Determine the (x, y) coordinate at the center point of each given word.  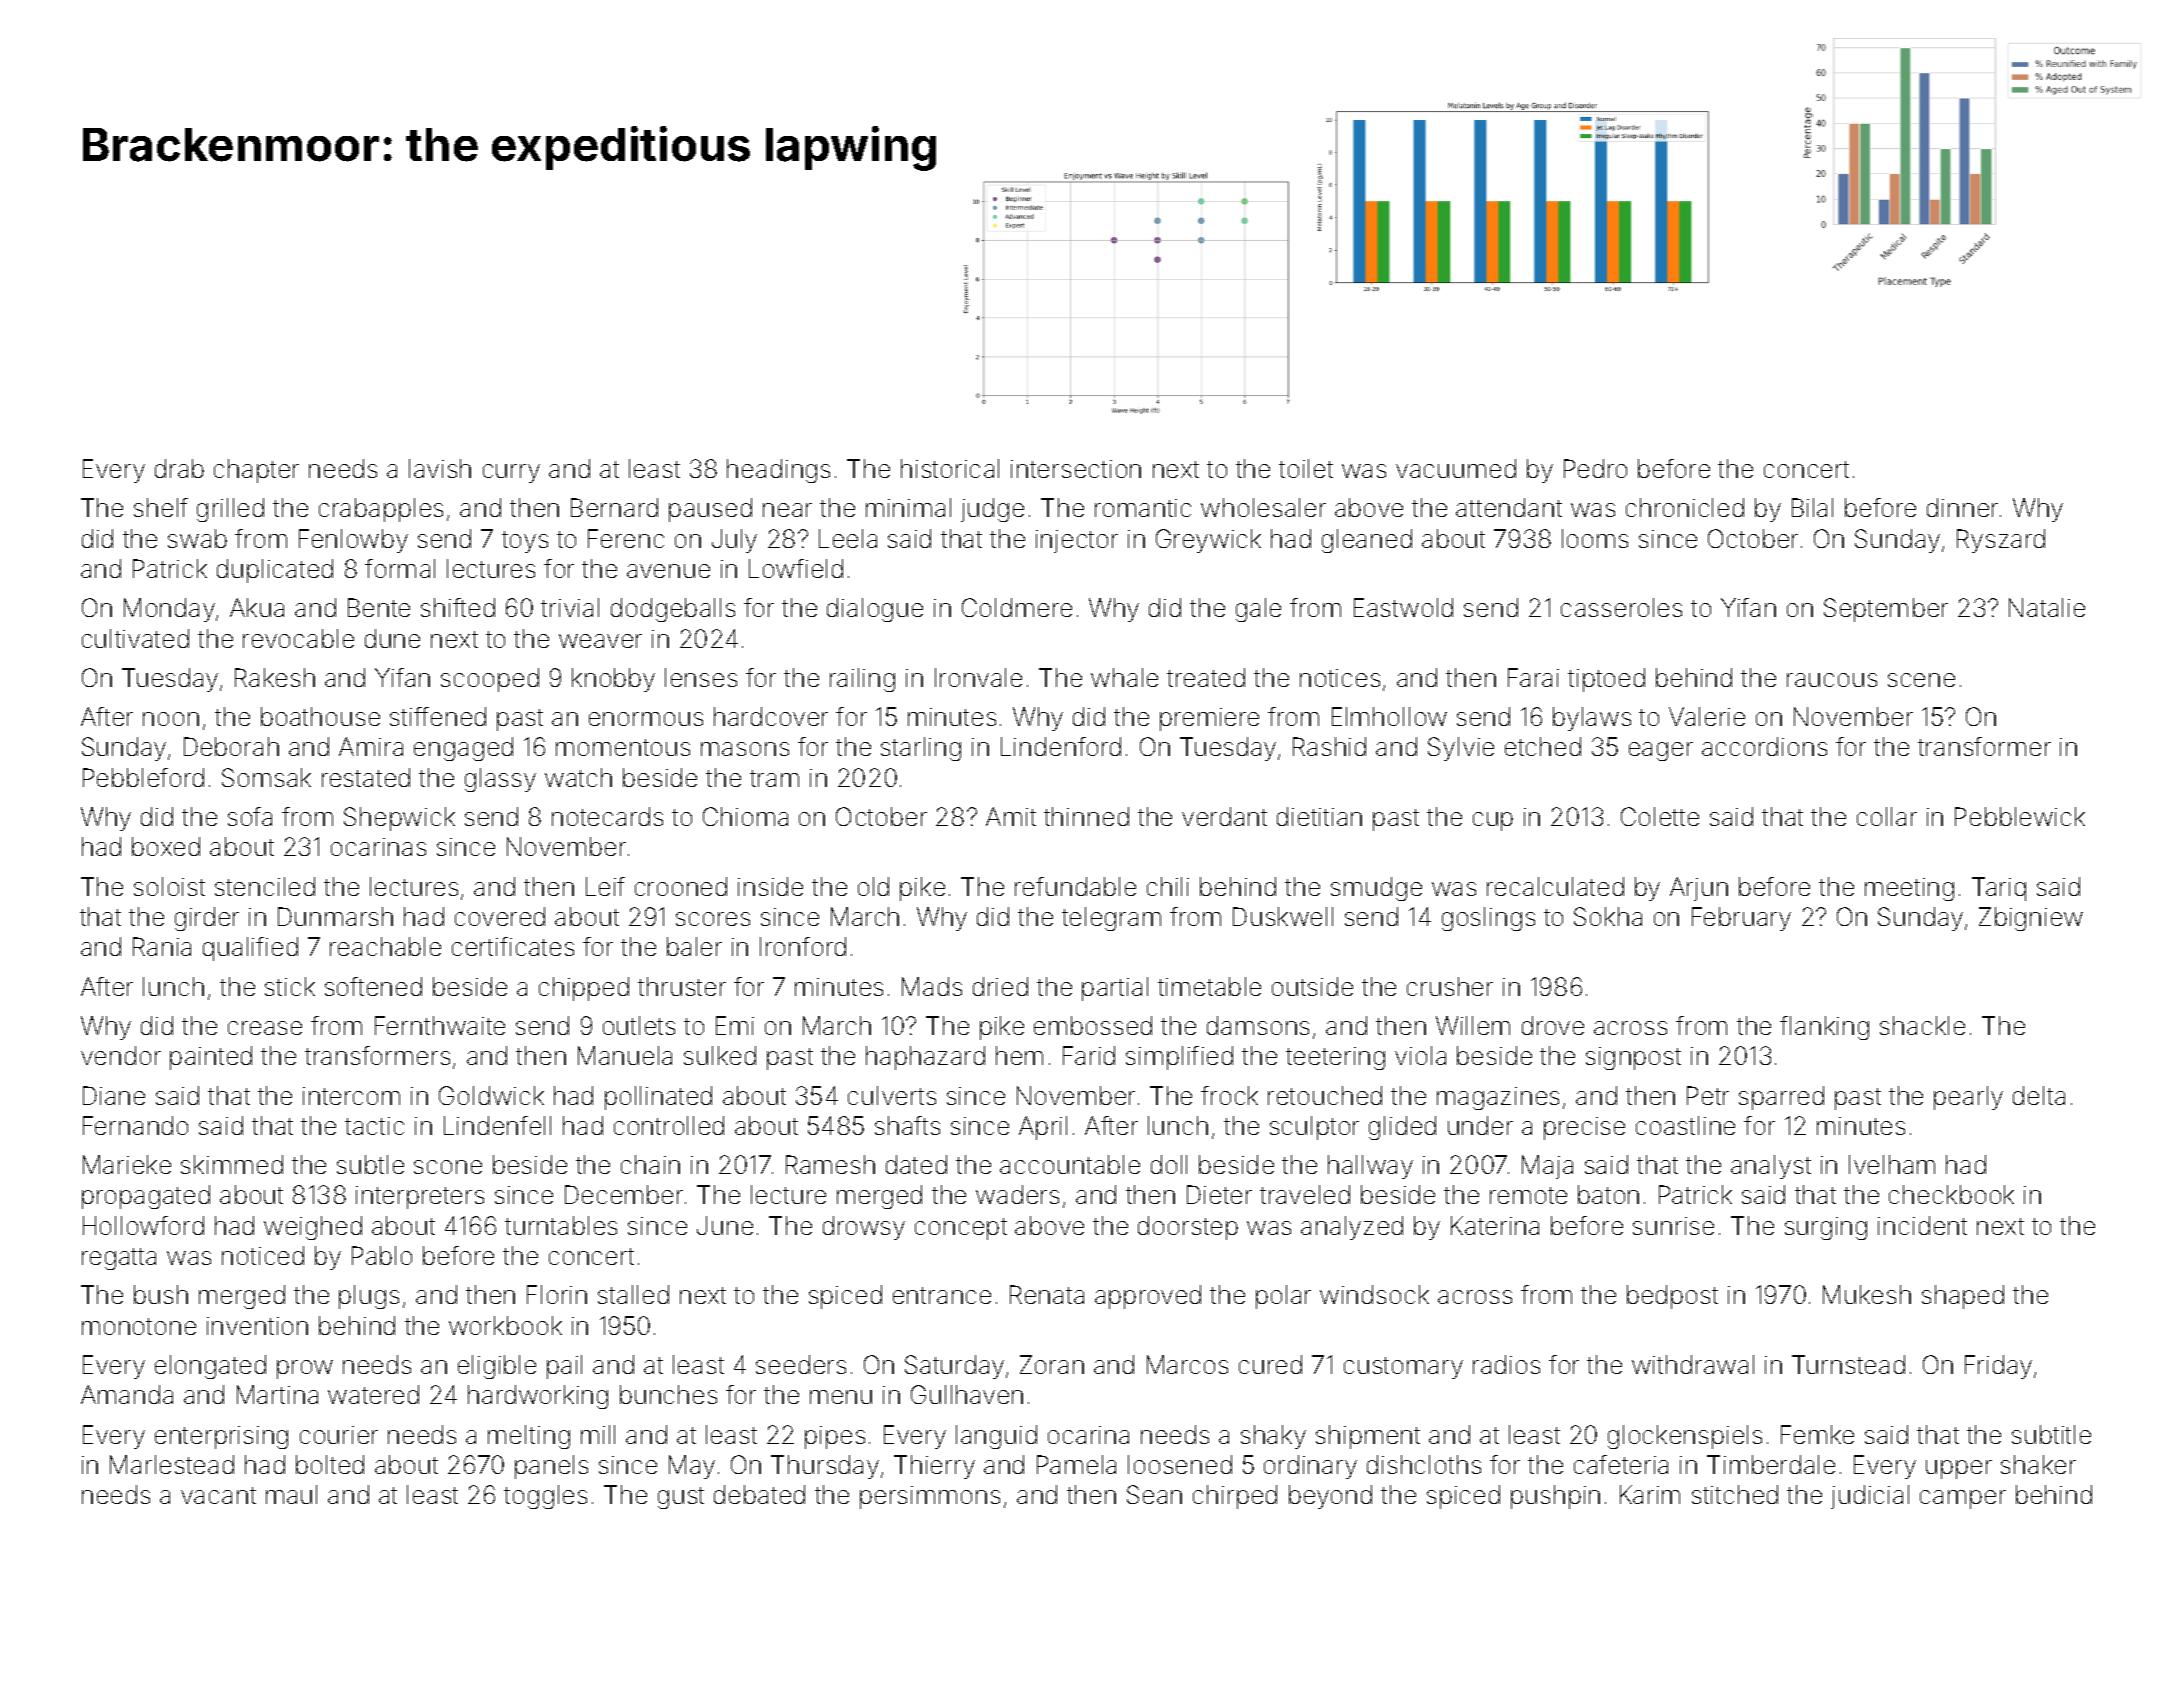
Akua (257, 607)
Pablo (382, 1255)
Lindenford (1061, 746)
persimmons (930, 1497)
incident (1922, 1225)
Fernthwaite (440, 1025)
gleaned (1367, 541)
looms (1595, 538)
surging (1826, 1228)
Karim (1650, 1494)
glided (1402, 1128)
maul (291, 1494)
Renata (1047, 1294)
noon (171, 719)
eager (1661, 751)
